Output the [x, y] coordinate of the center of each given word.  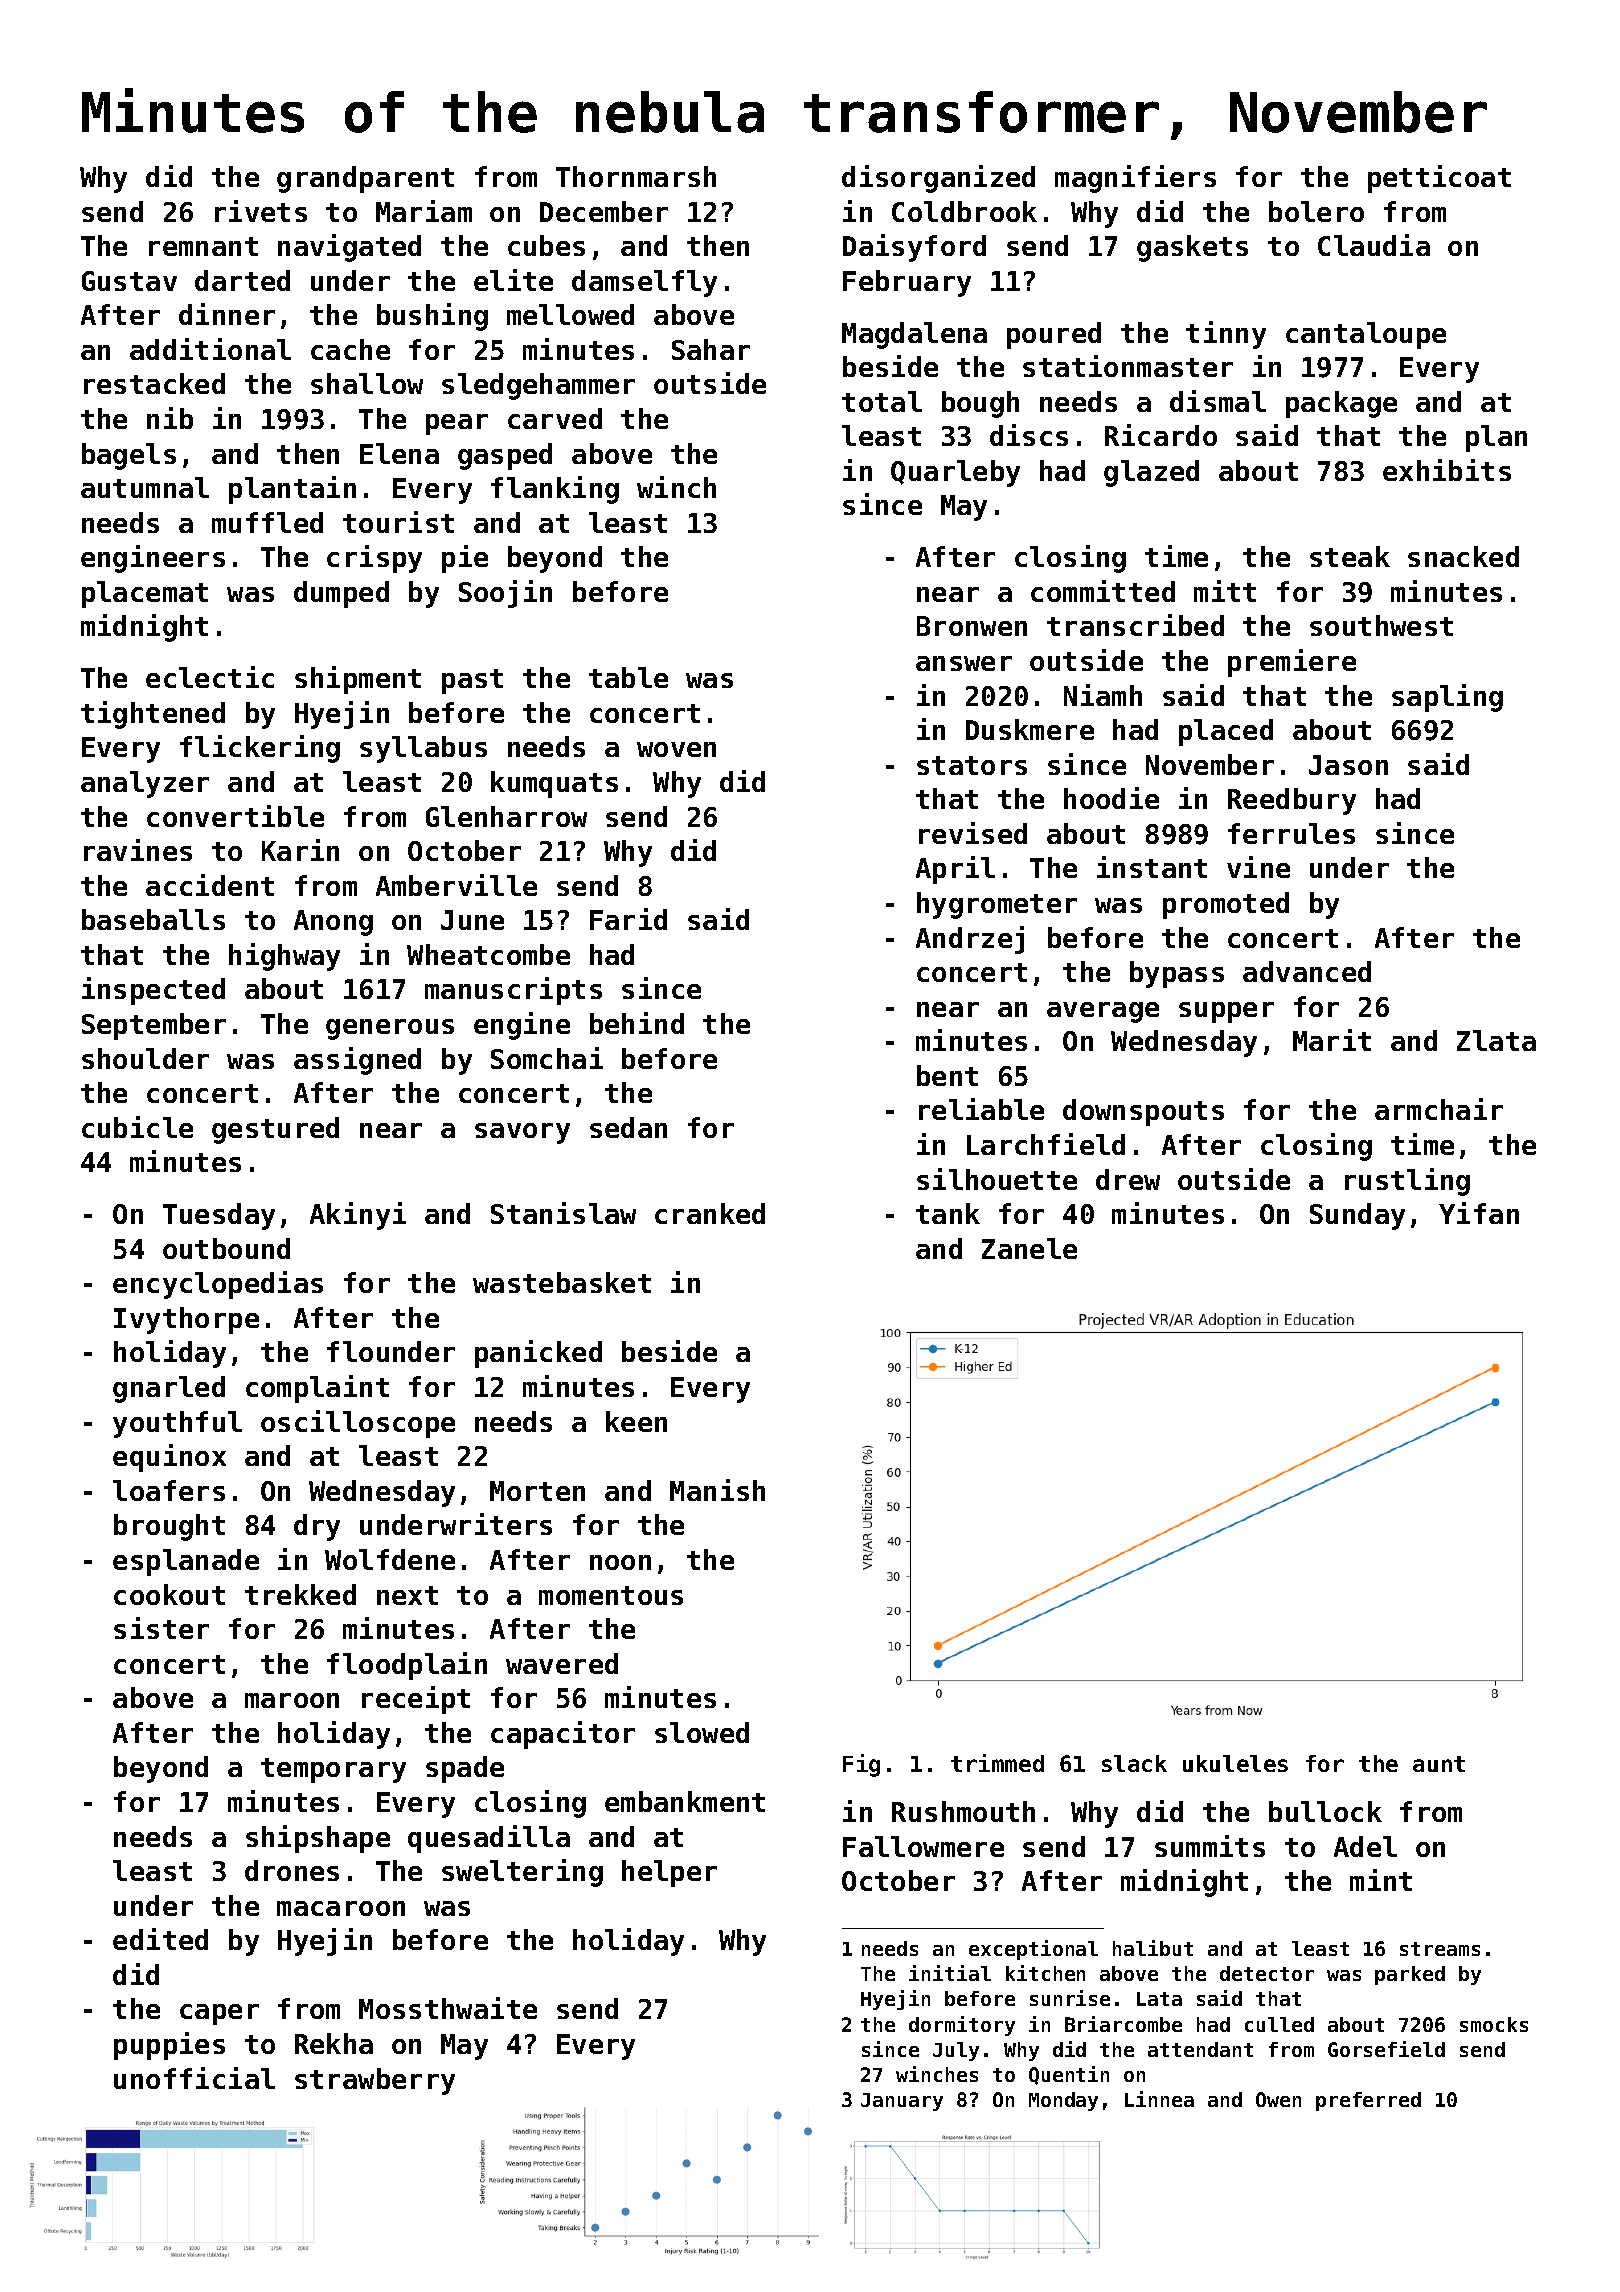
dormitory [962, 2026]
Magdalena [914, 335]
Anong [333, 923]
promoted [1226, 905]
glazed [1151, 473]
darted [242, 280]
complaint [317, 1389]
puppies [169, 2046]
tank [948, 1213]
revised [973, 833]
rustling [1407, 1182]
